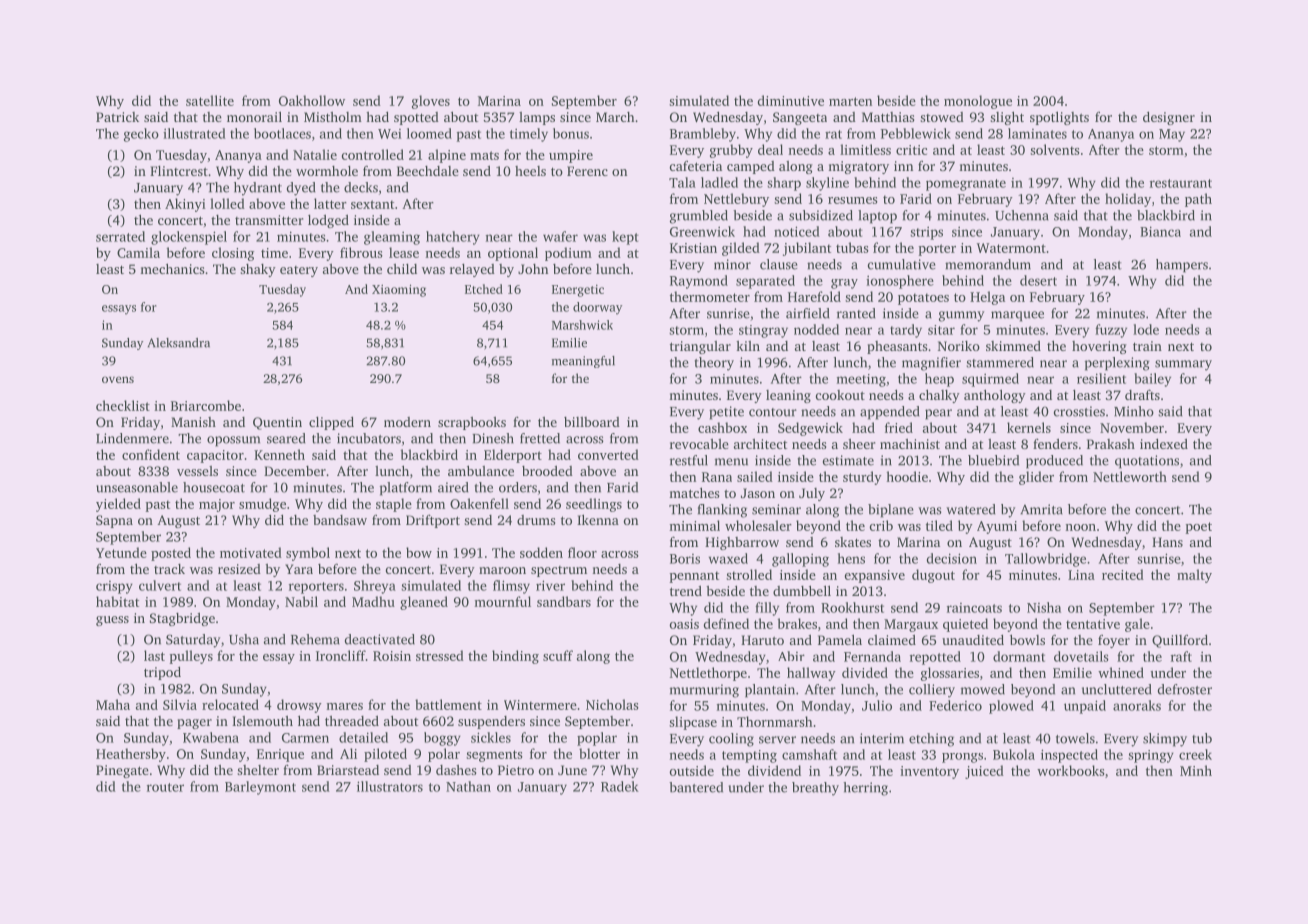 Image resolution: width=1308 pixels, height=924 pixels. Describe the element at coordinates (217, 505) in the screenshot. I see `major` at that location.
